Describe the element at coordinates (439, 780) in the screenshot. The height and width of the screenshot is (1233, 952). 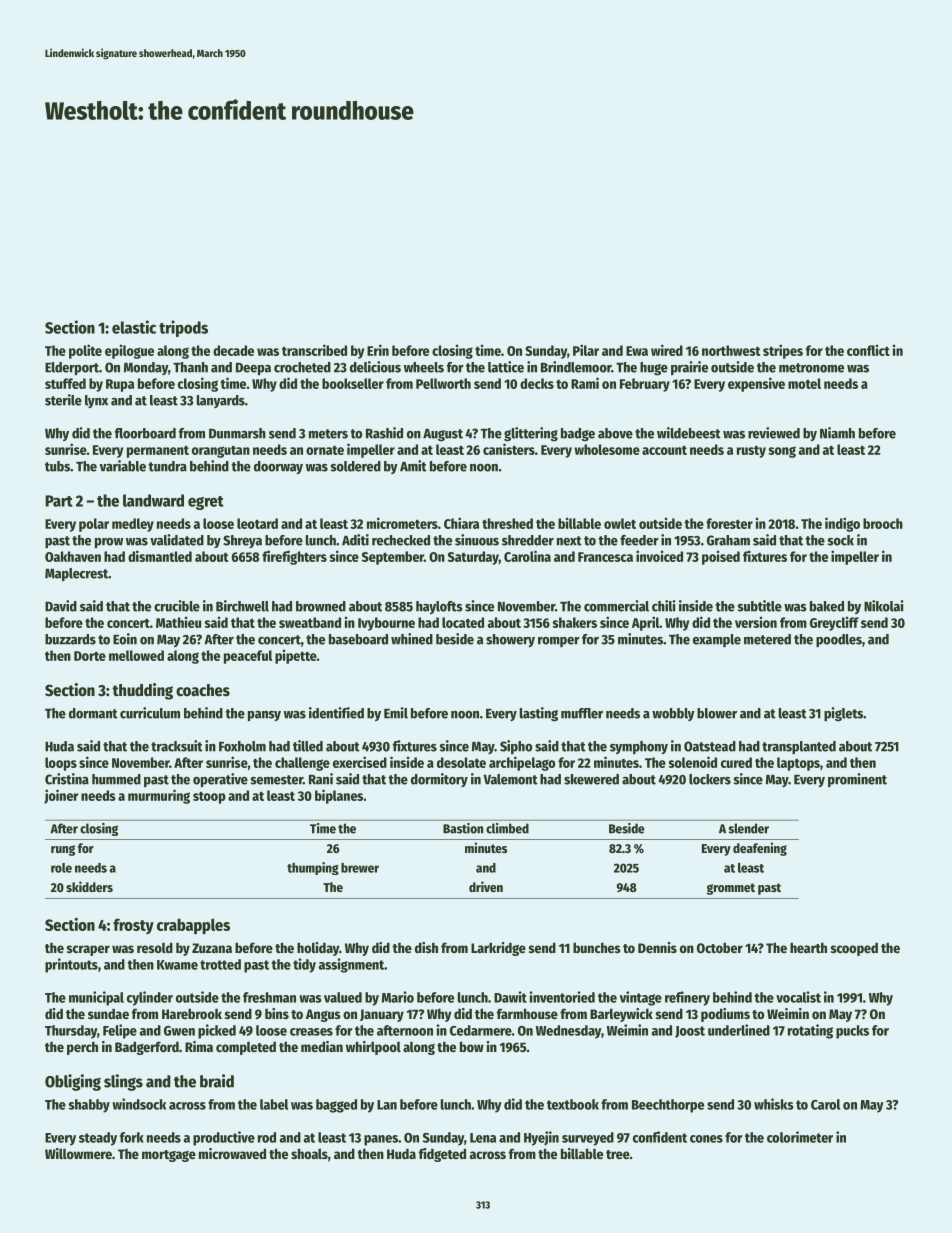
I see `dormitory` at that location.
